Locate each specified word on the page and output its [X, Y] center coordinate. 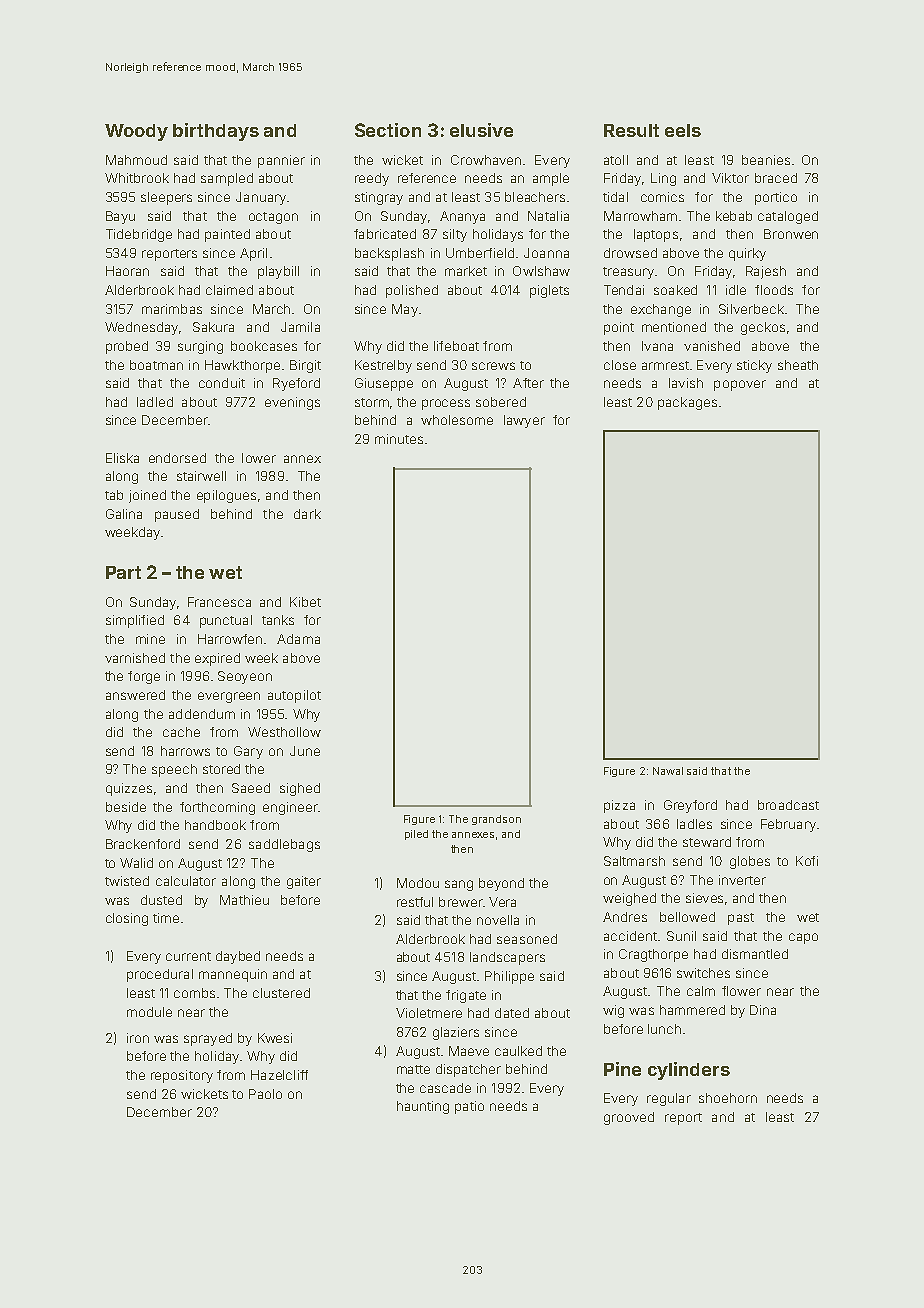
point [619, 328]
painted [227, 235]
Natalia [548, 216]
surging [200, 347]
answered [135, 695]
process [446, 404]
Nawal [668, 771]
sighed [300, 789]
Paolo [265, 1094]
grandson [496, 820]
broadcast [788, 805]
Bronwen [791, 234]
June [305, 751]
